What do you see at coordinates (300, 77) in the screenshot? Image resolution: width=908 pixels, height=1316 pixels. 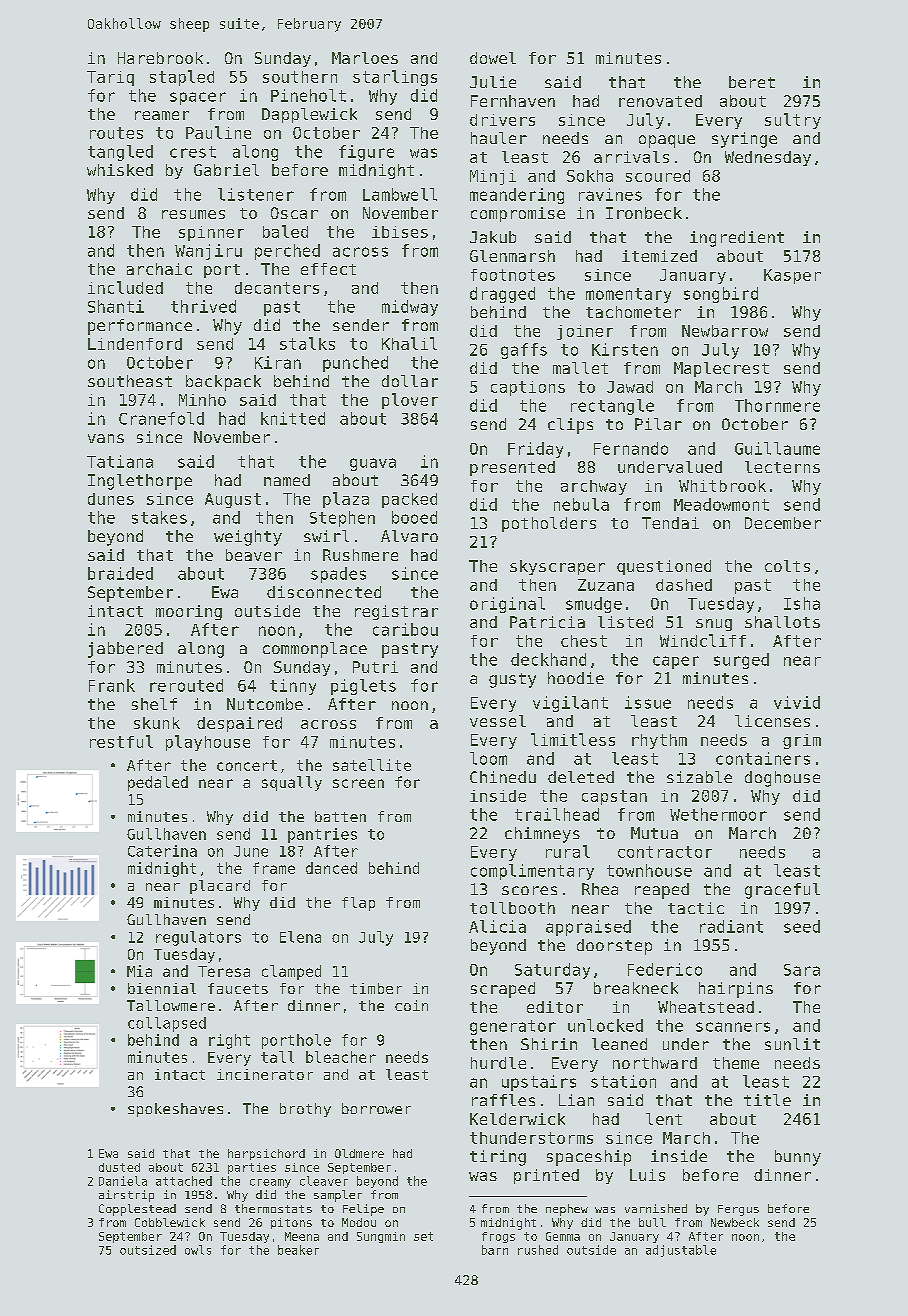 I see `southern` at bounding box center [300, 77].
